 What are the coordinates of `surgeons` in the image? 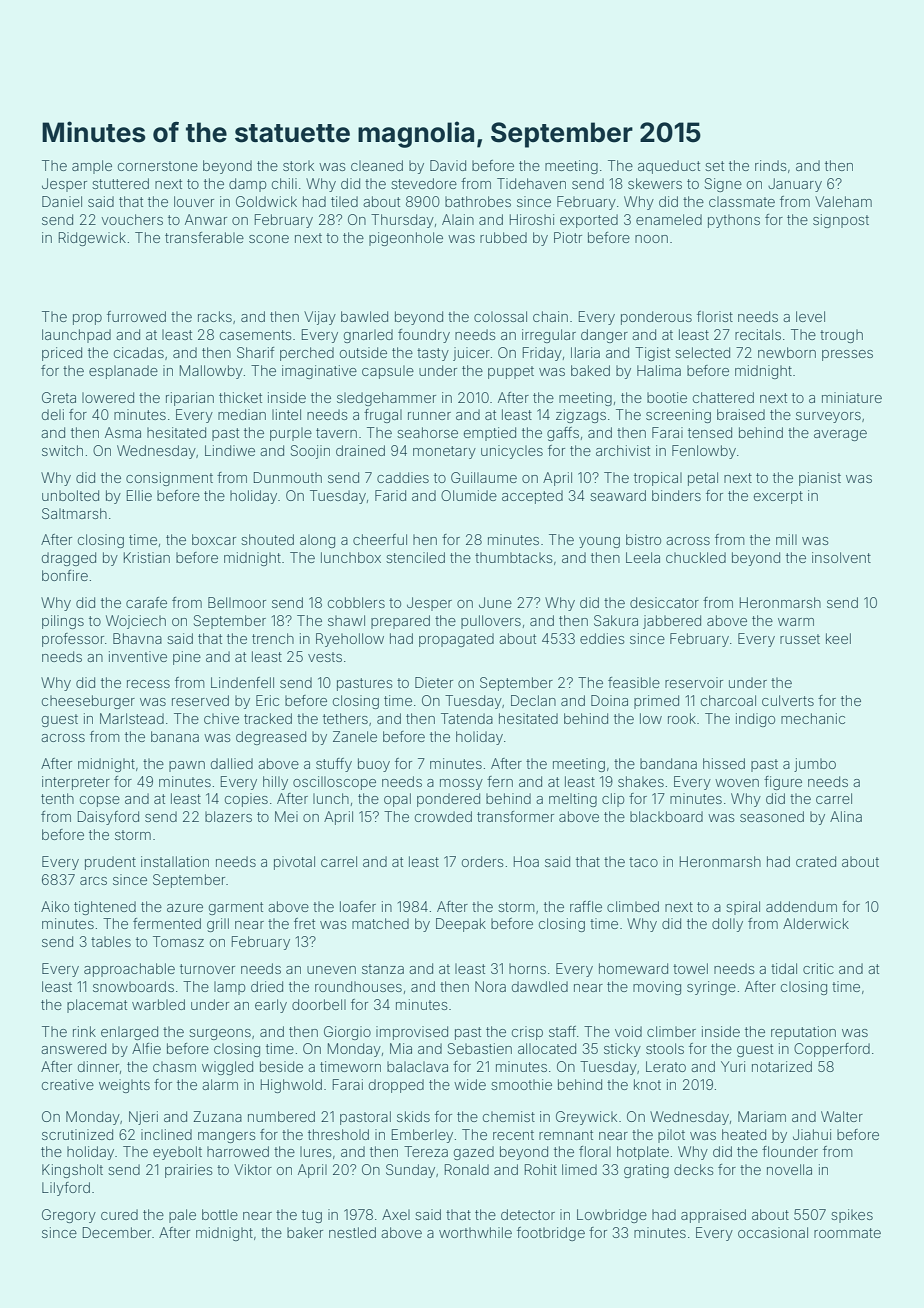 It's located at (220, 1034).
